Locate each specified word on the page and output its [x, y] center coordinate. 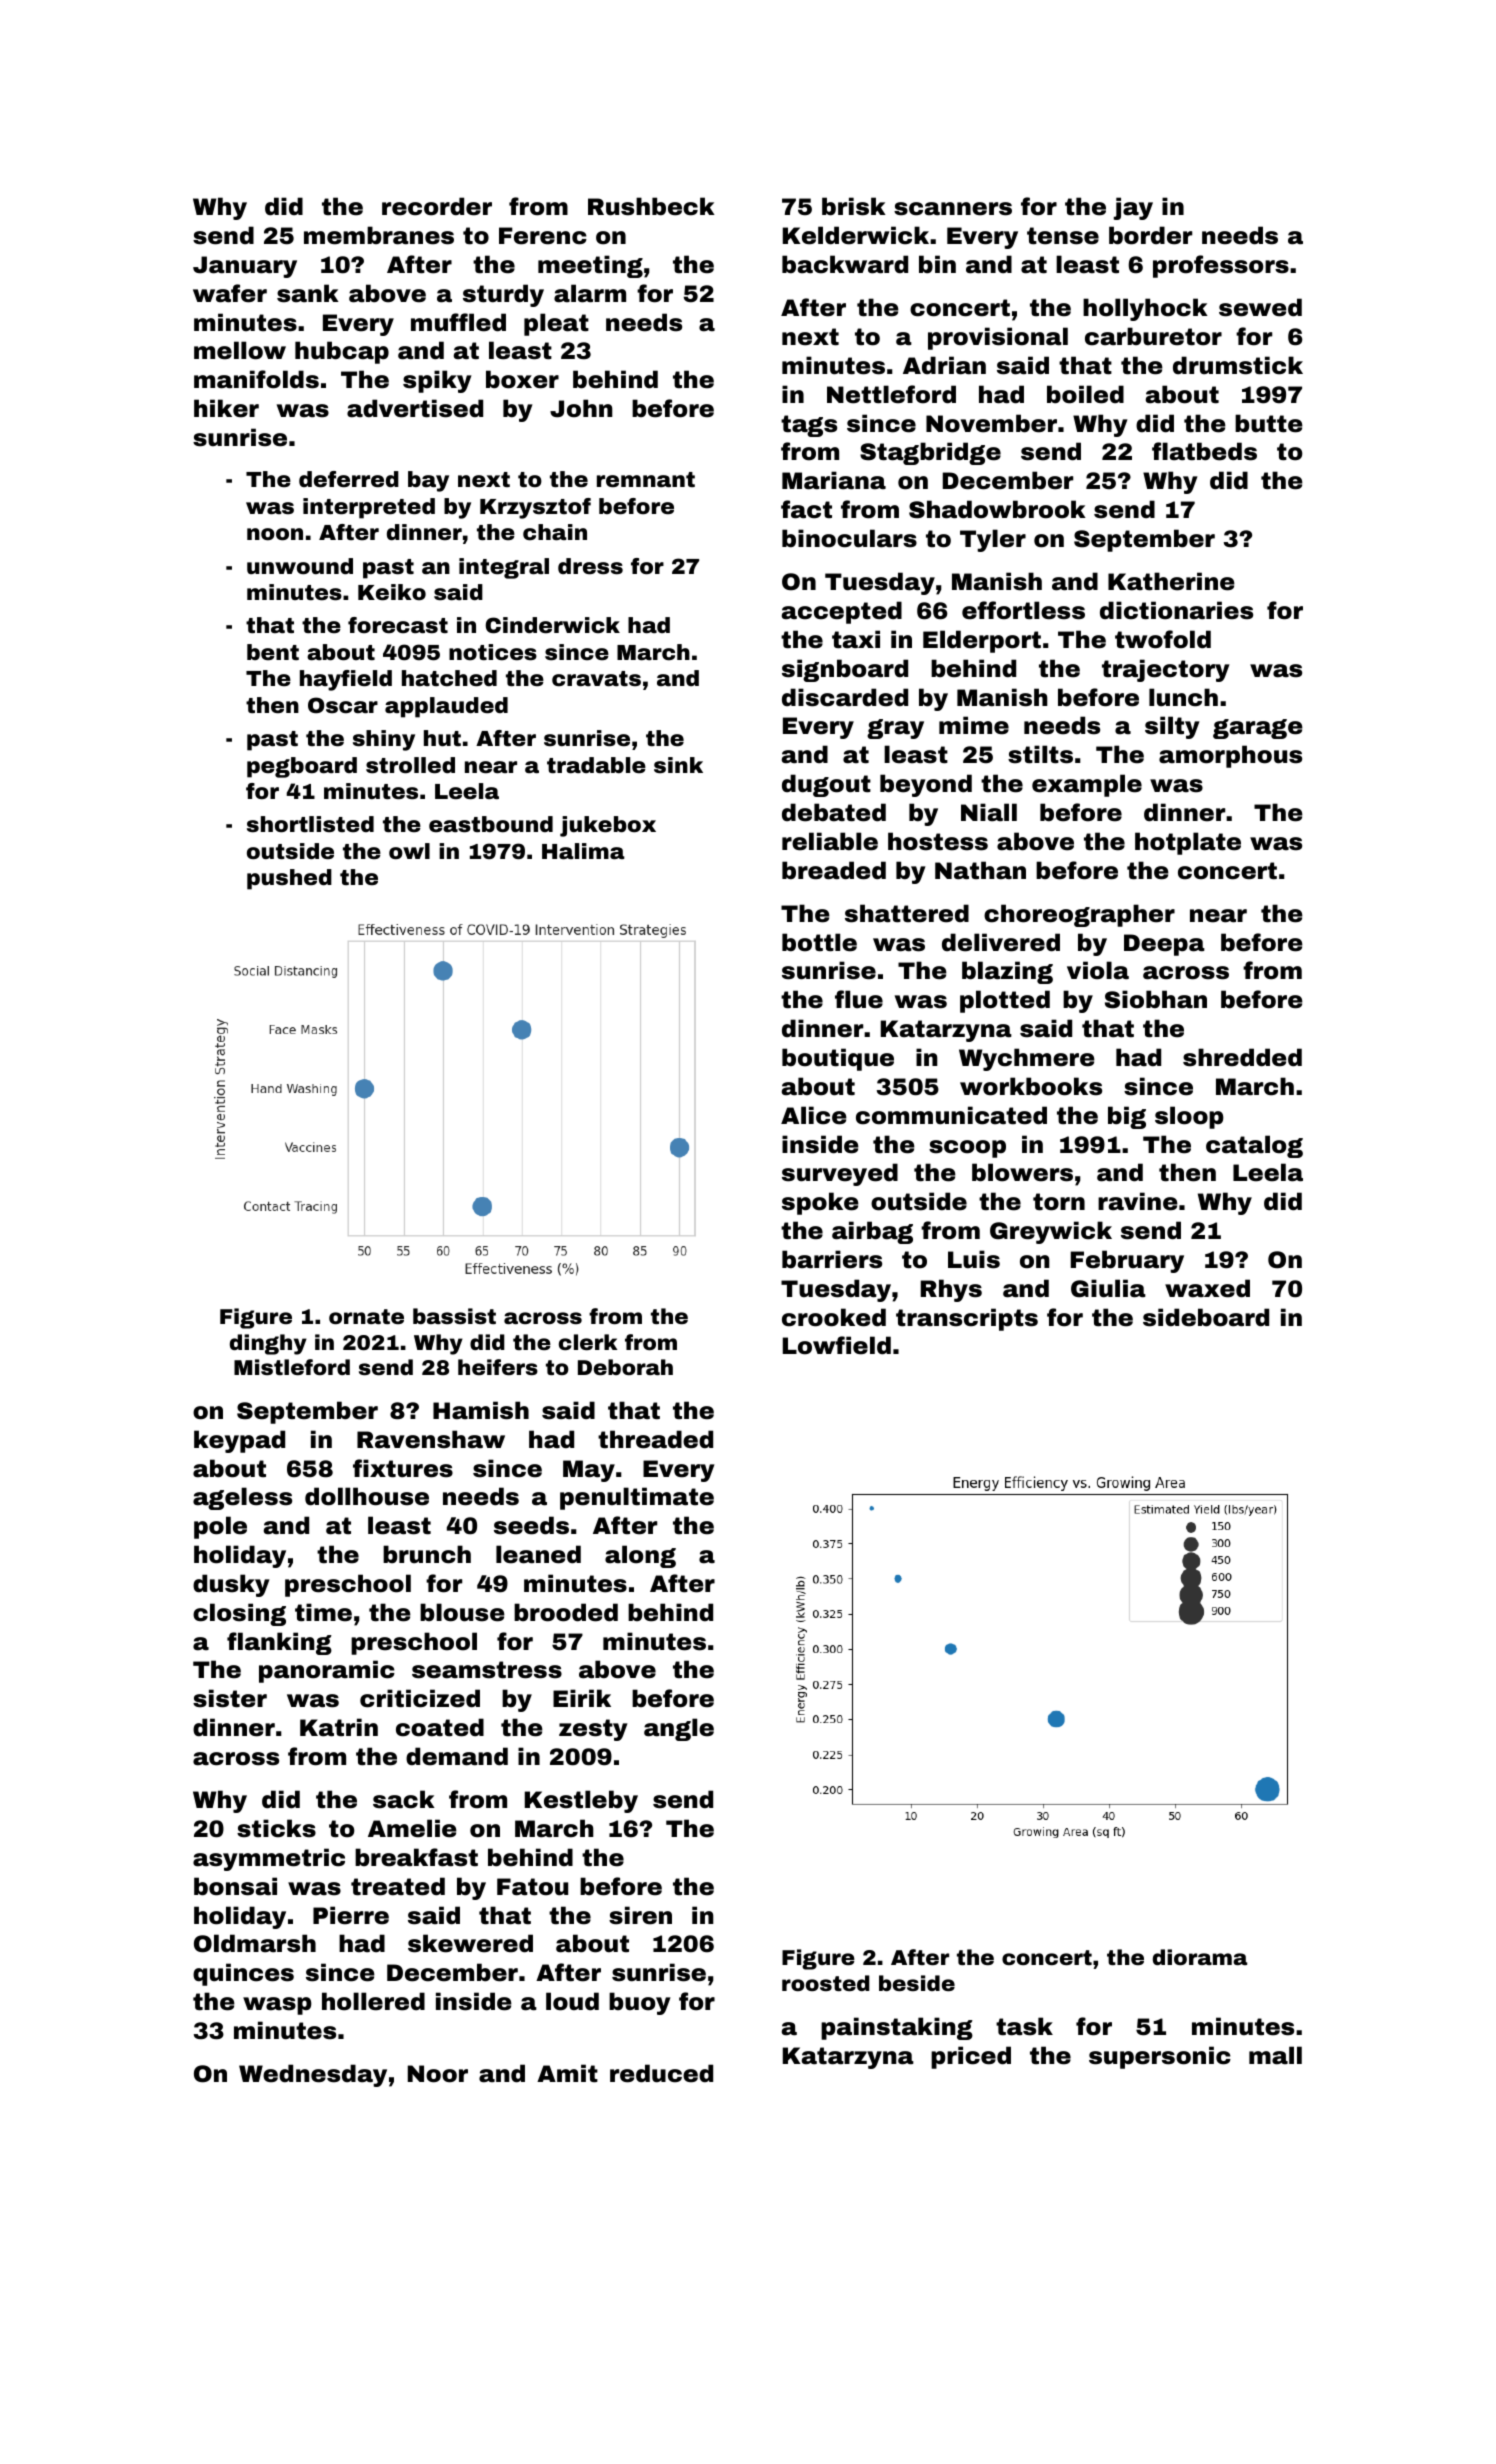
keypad [239, 1441]
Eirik [582, 1698]
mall [1275, 2055]
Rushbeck [651, 206]
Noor [438, 2074]
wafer [230, 293]
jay [1133, 208]
